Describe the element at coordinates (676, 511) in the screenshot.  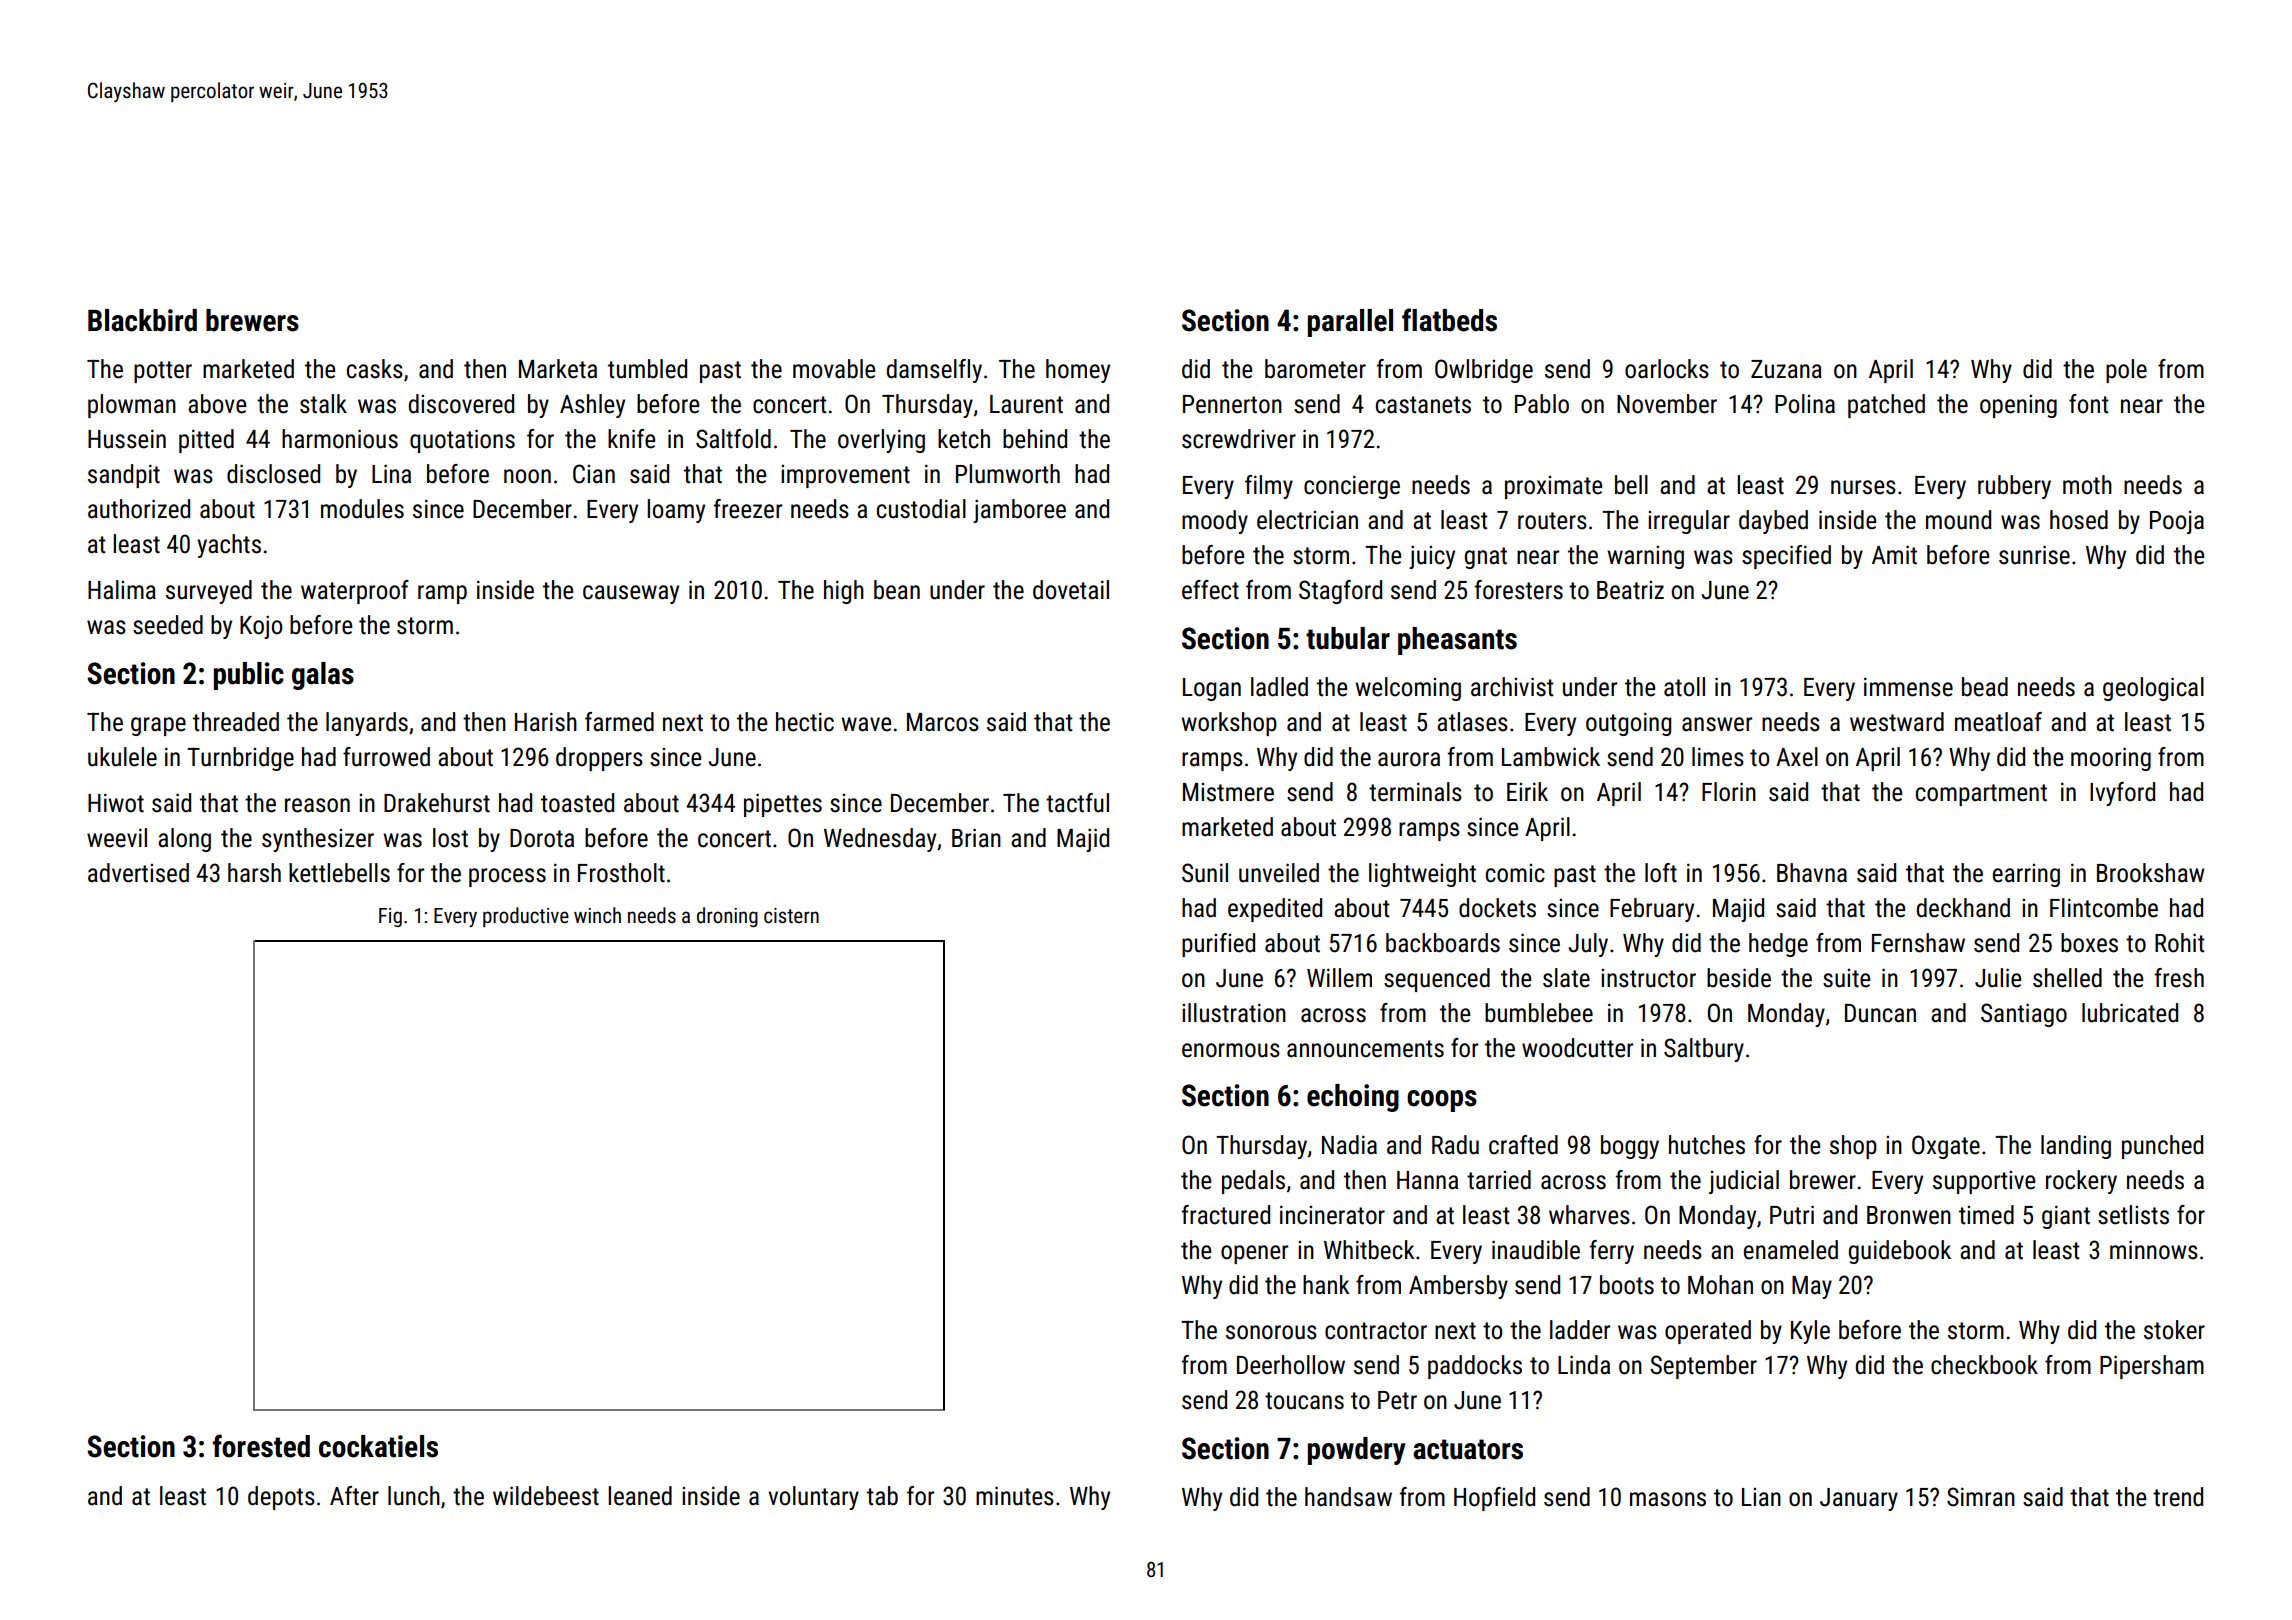
I see `loamy` at that location.
